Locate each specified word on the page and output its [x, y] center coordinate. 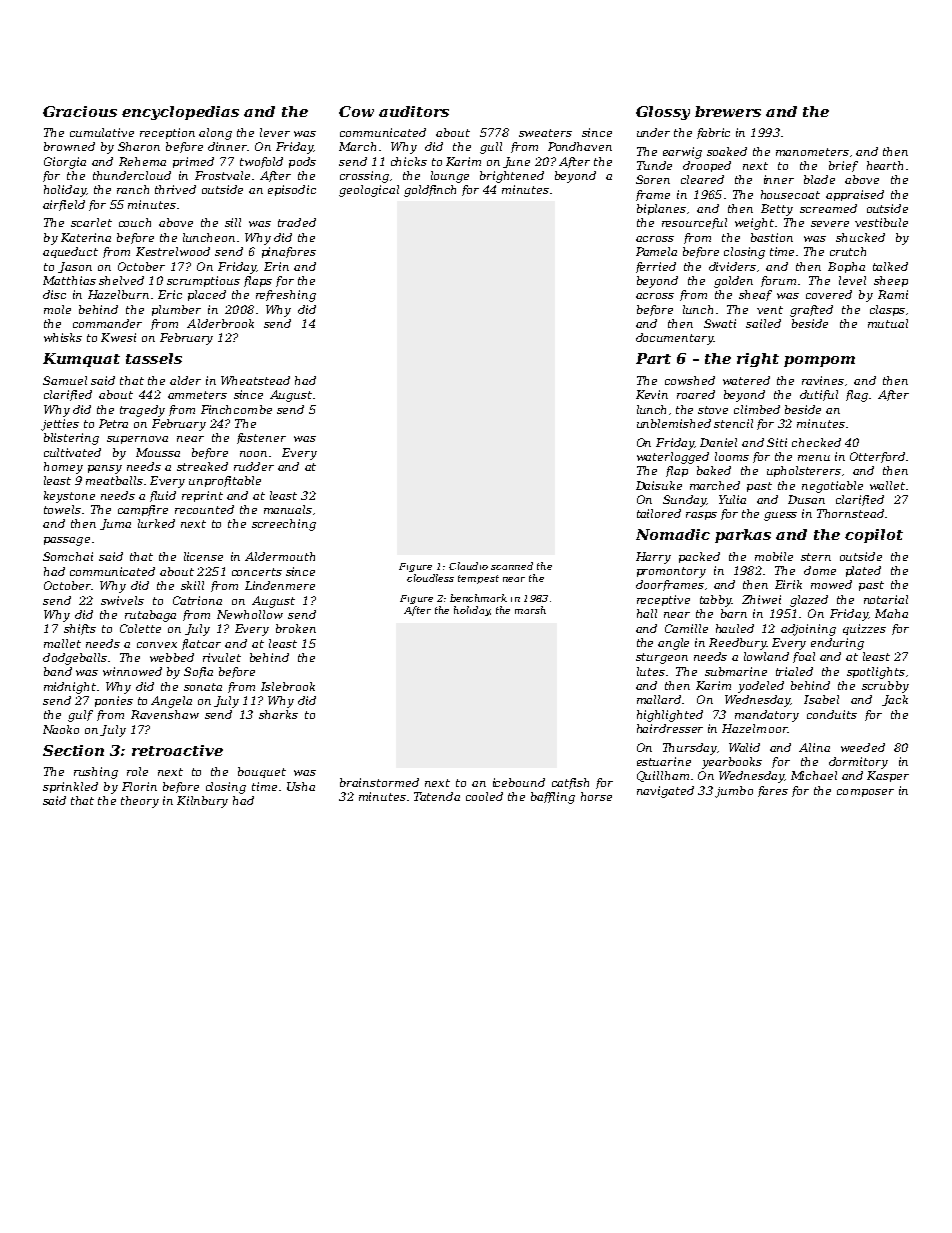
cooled [484, 796]
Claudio [468, 566]
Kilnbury [202, 802]
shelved [121, 280]
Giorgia [65, 163]
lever [275, 132]
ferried [656, 267]
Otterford [877, 457]
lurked [156, 523]
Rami [893, 294]
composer [865, 793]
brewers [728, 111]
